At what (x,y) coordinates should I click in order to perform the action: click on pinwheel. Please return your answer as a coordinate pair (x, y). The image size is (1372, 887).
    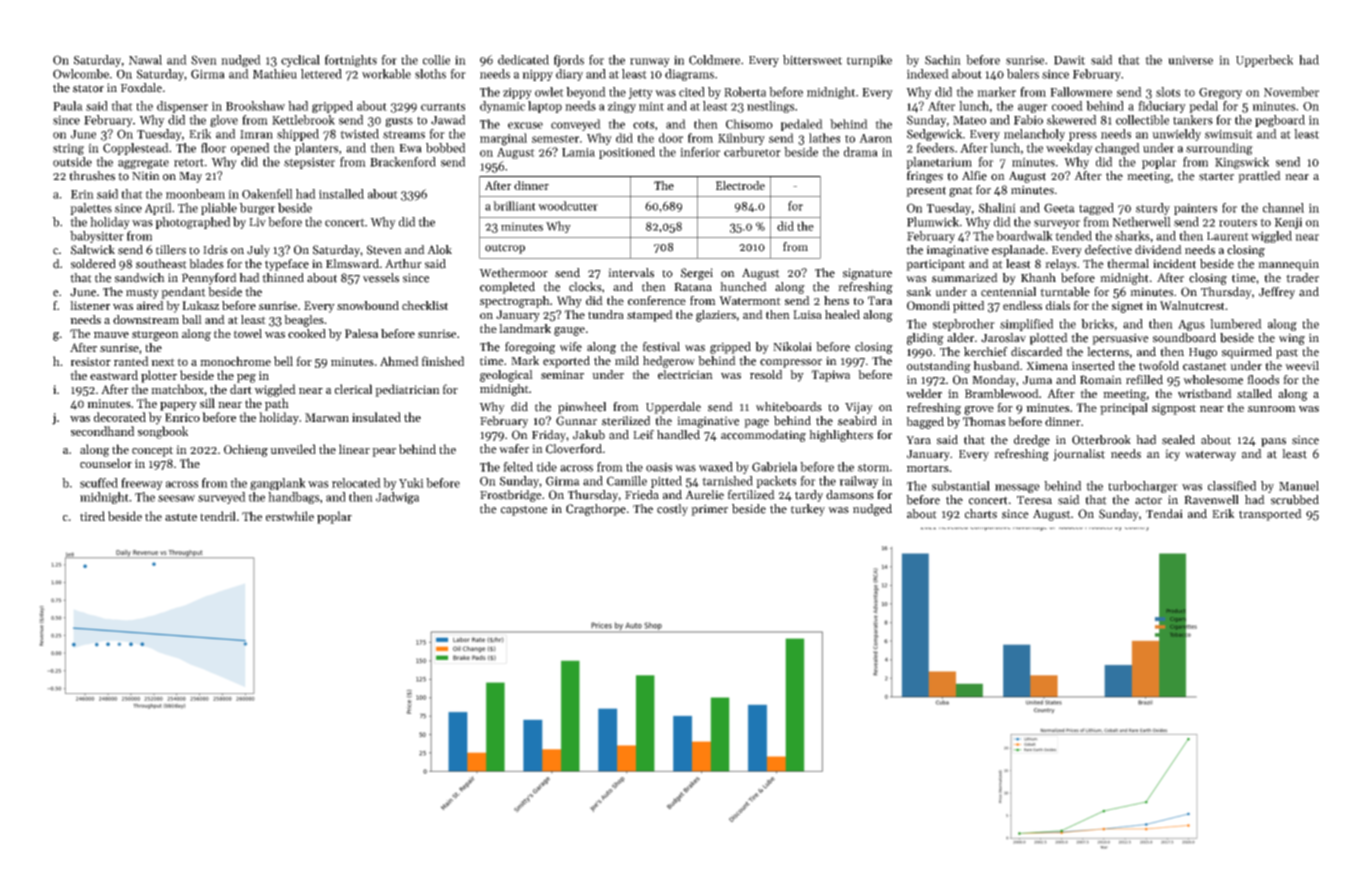
    Looking at the image, I should click on (582, 408).
